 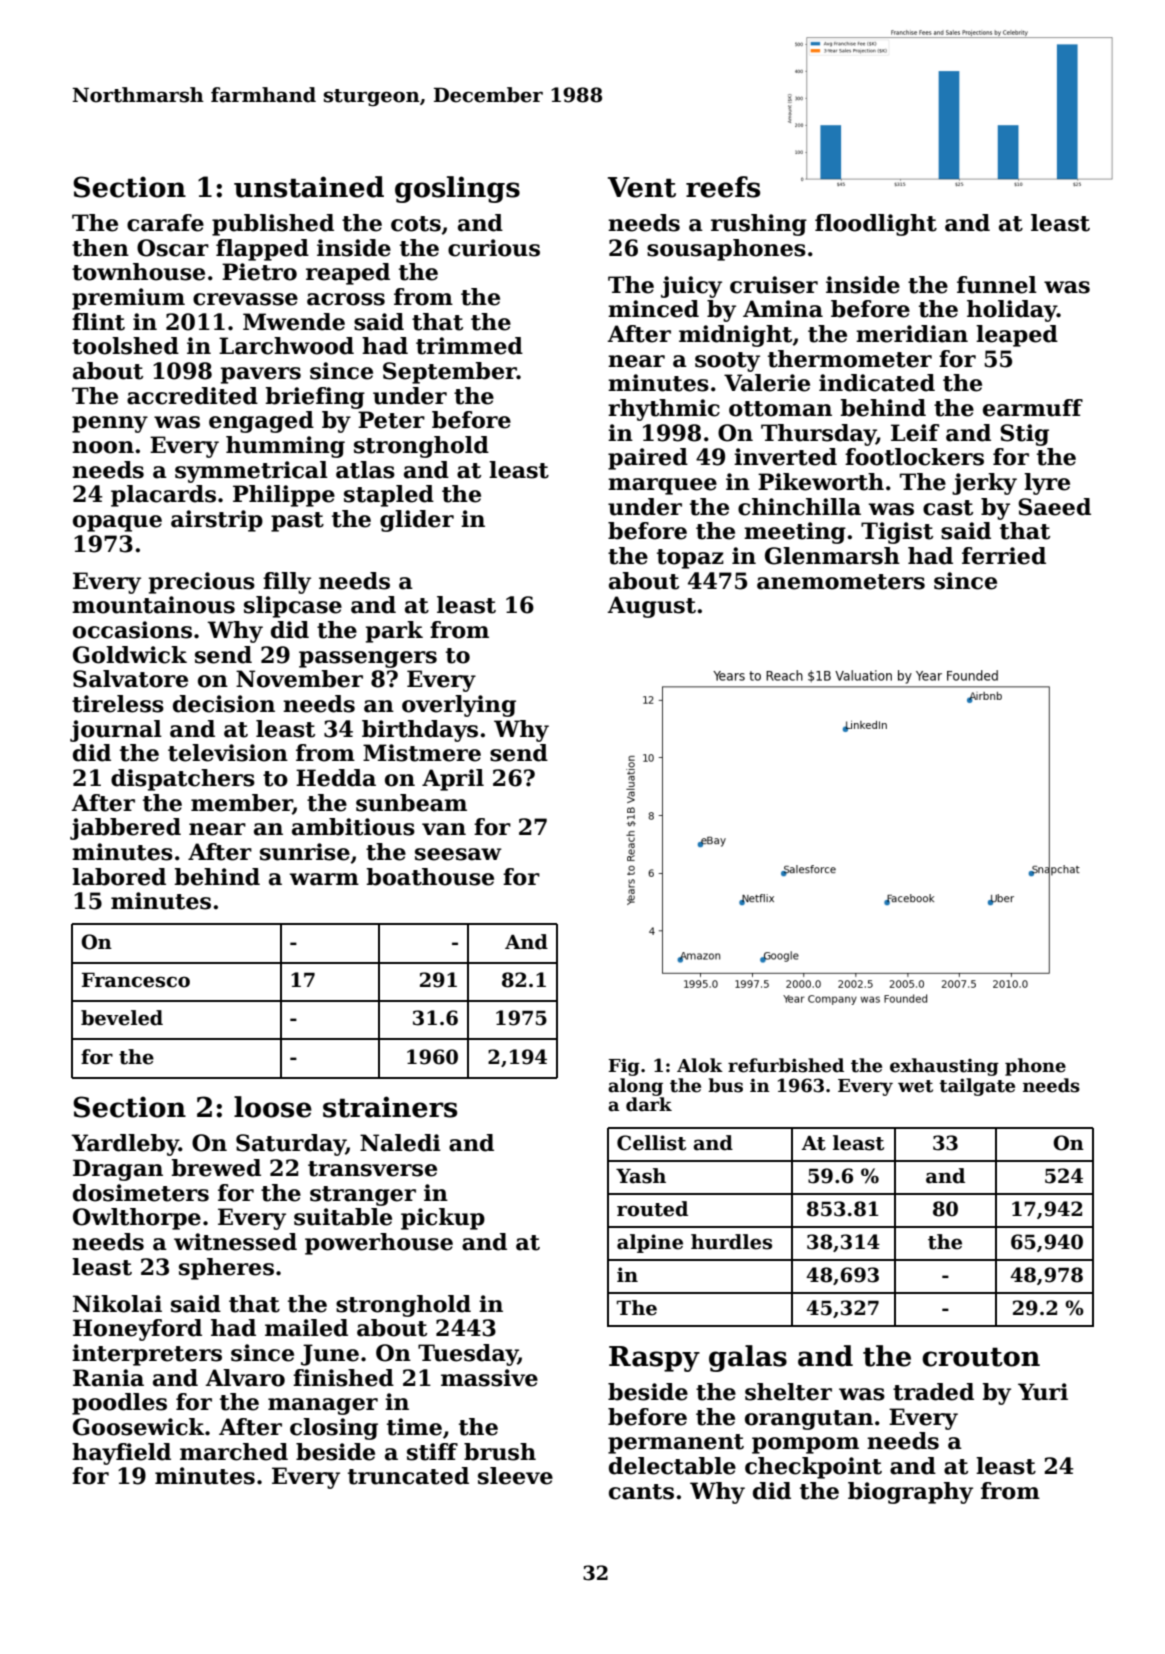 I want to click on dispatchers, so click(x=183, y=780).
